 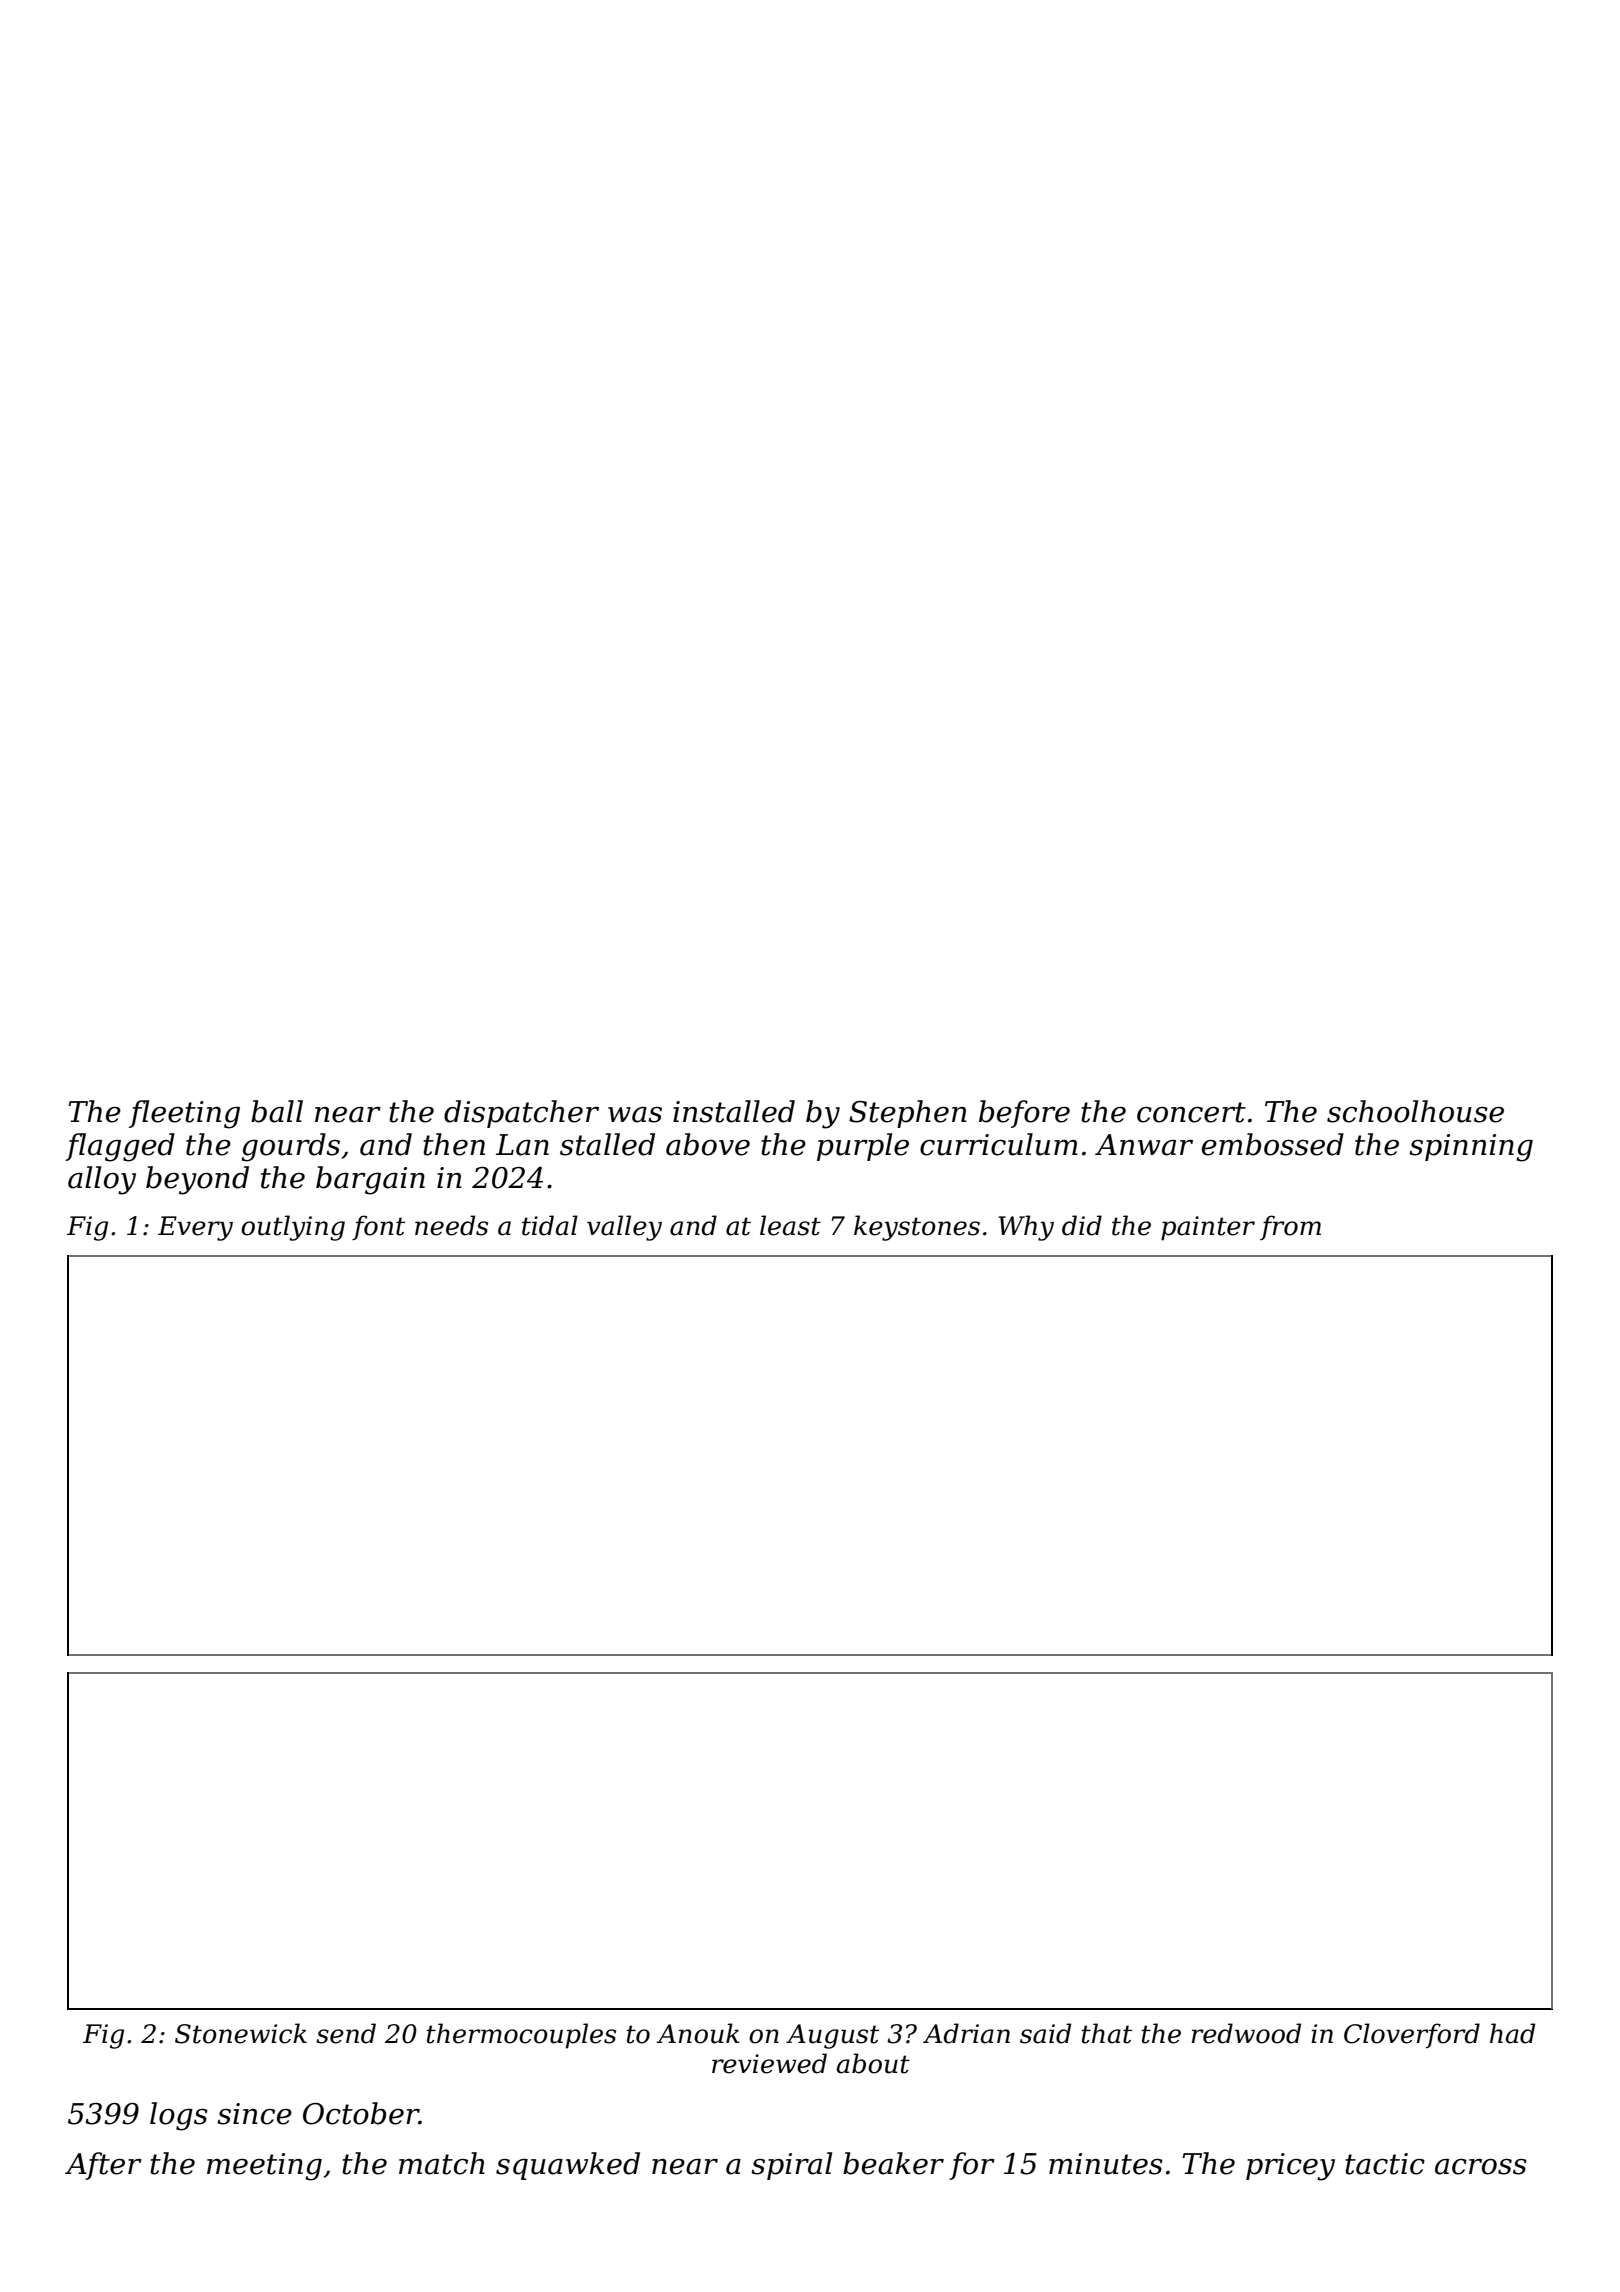 What do you see at coordinates (790, 1225) in the image?
I see `least` at bounding box center [790, 1225].
